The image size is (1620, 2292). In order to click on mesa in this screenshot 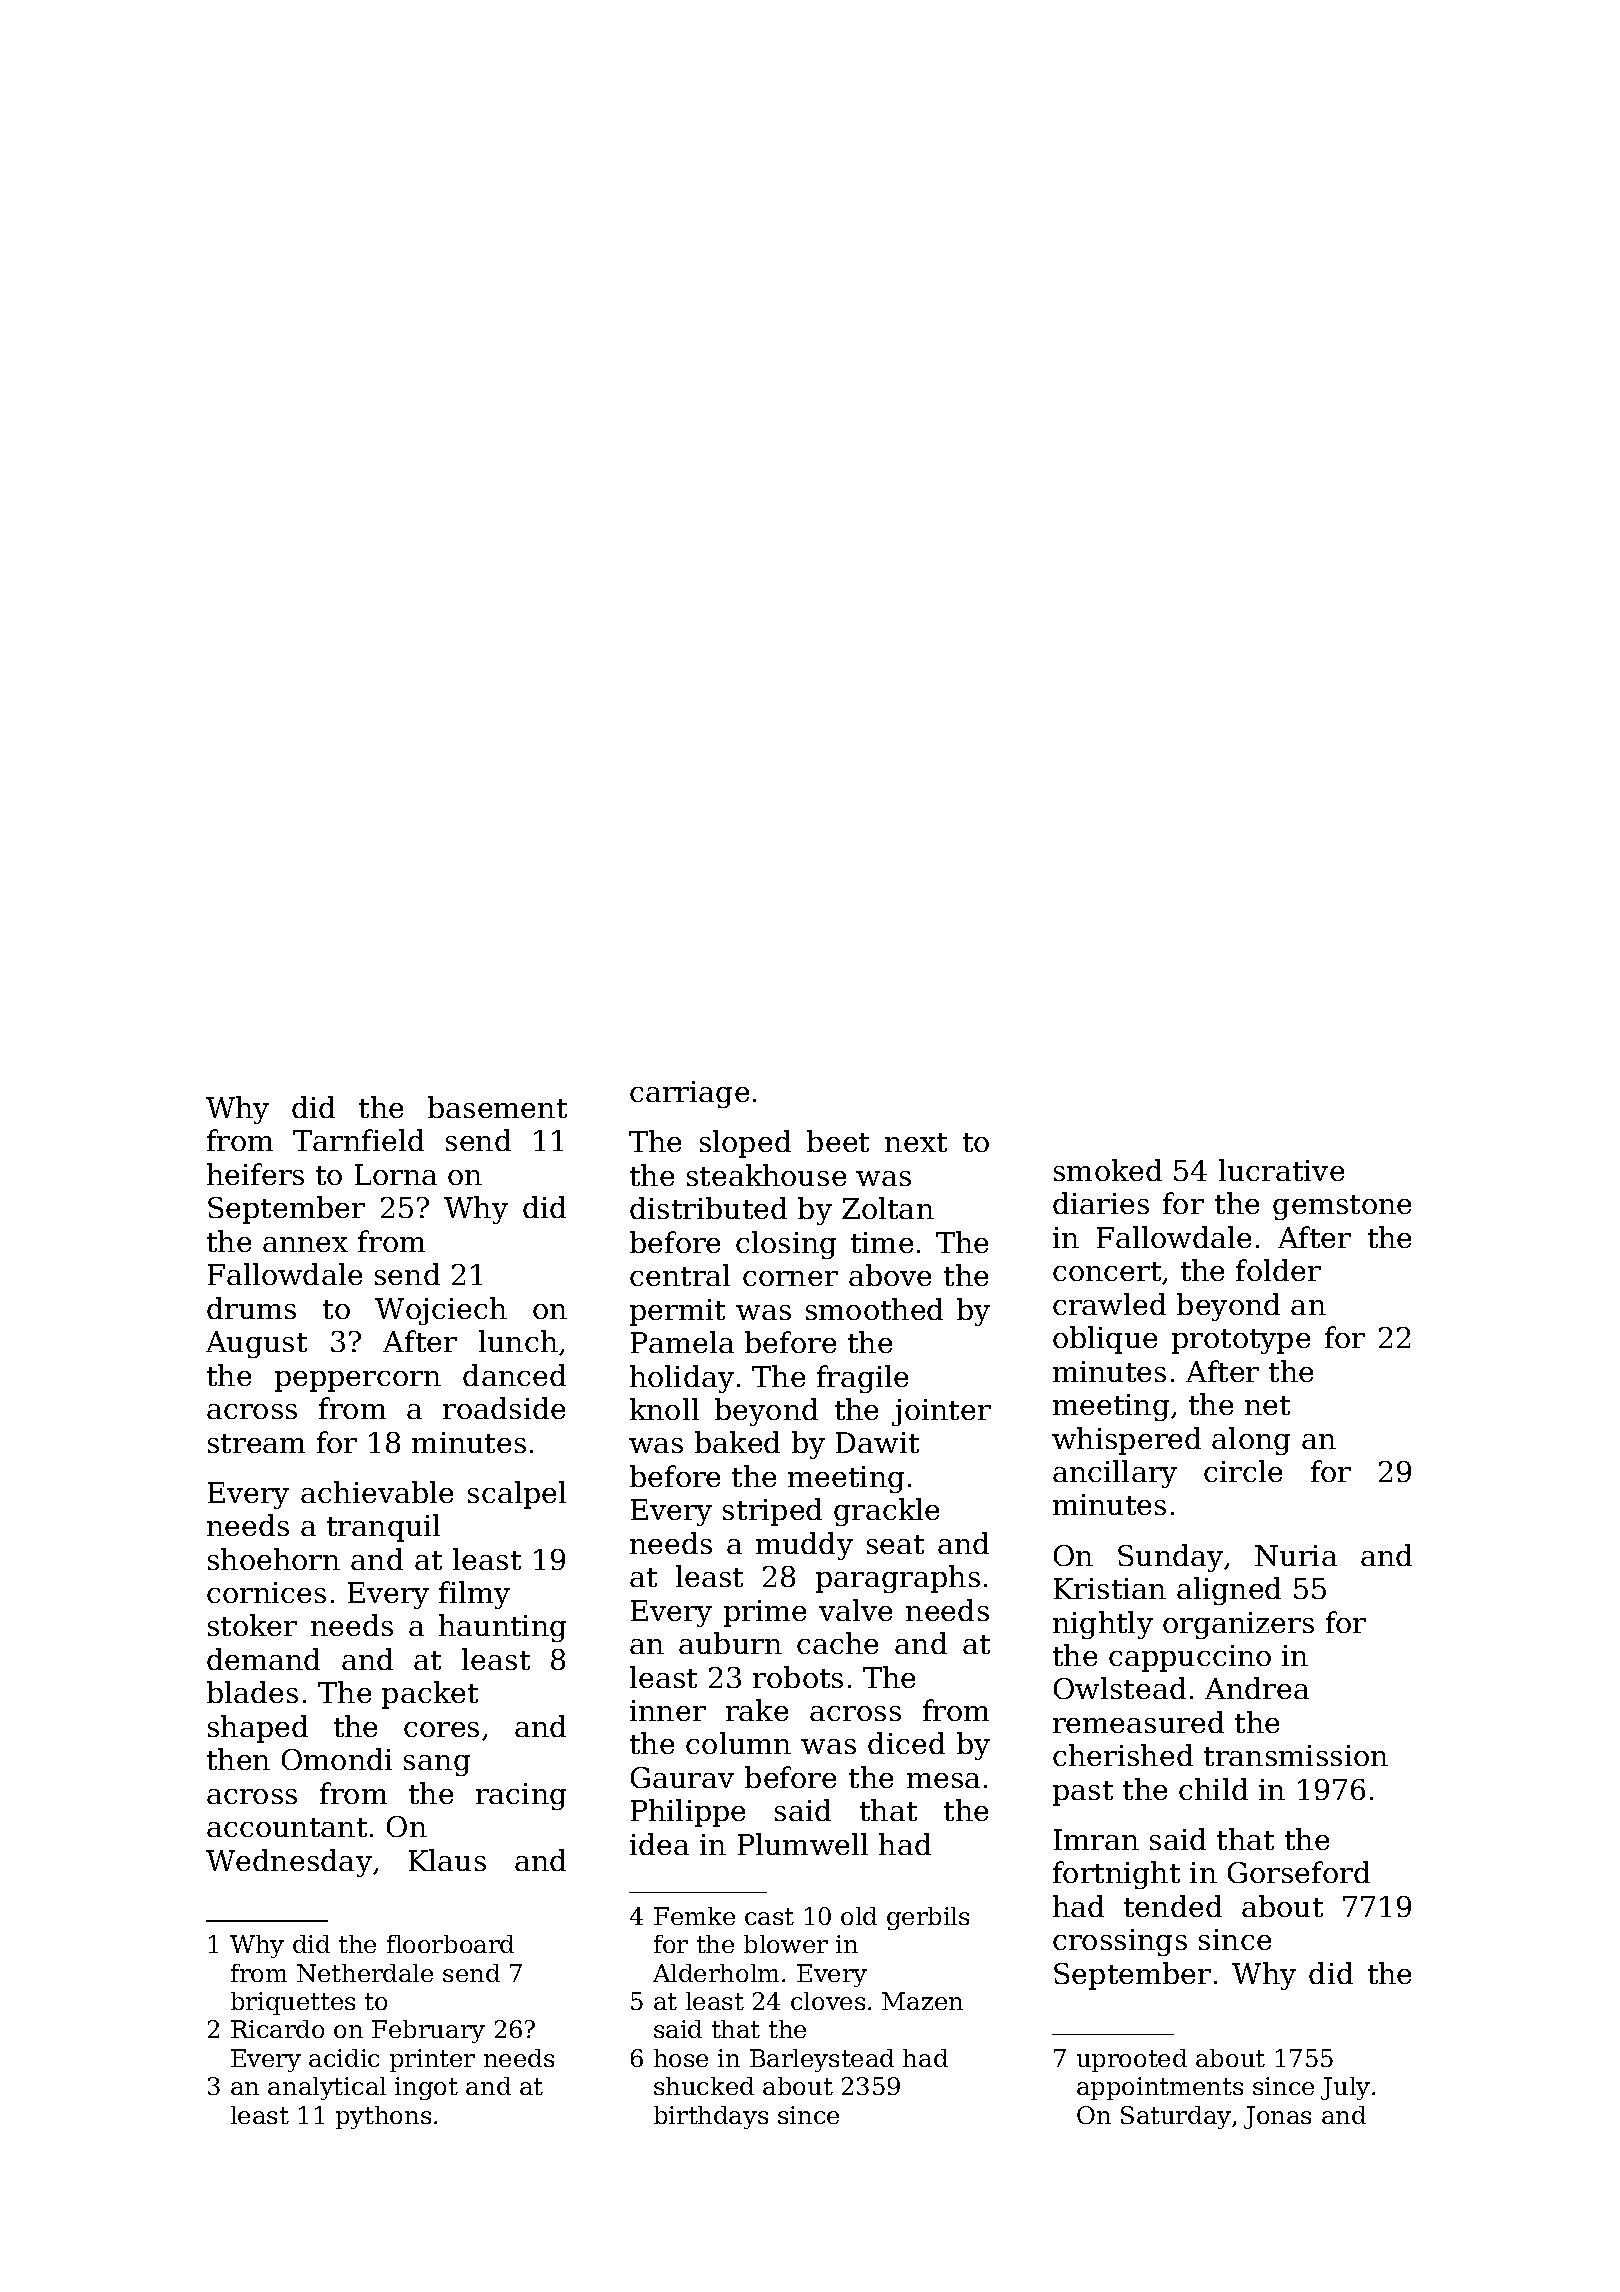, I will do `click(943, 1780)`.
